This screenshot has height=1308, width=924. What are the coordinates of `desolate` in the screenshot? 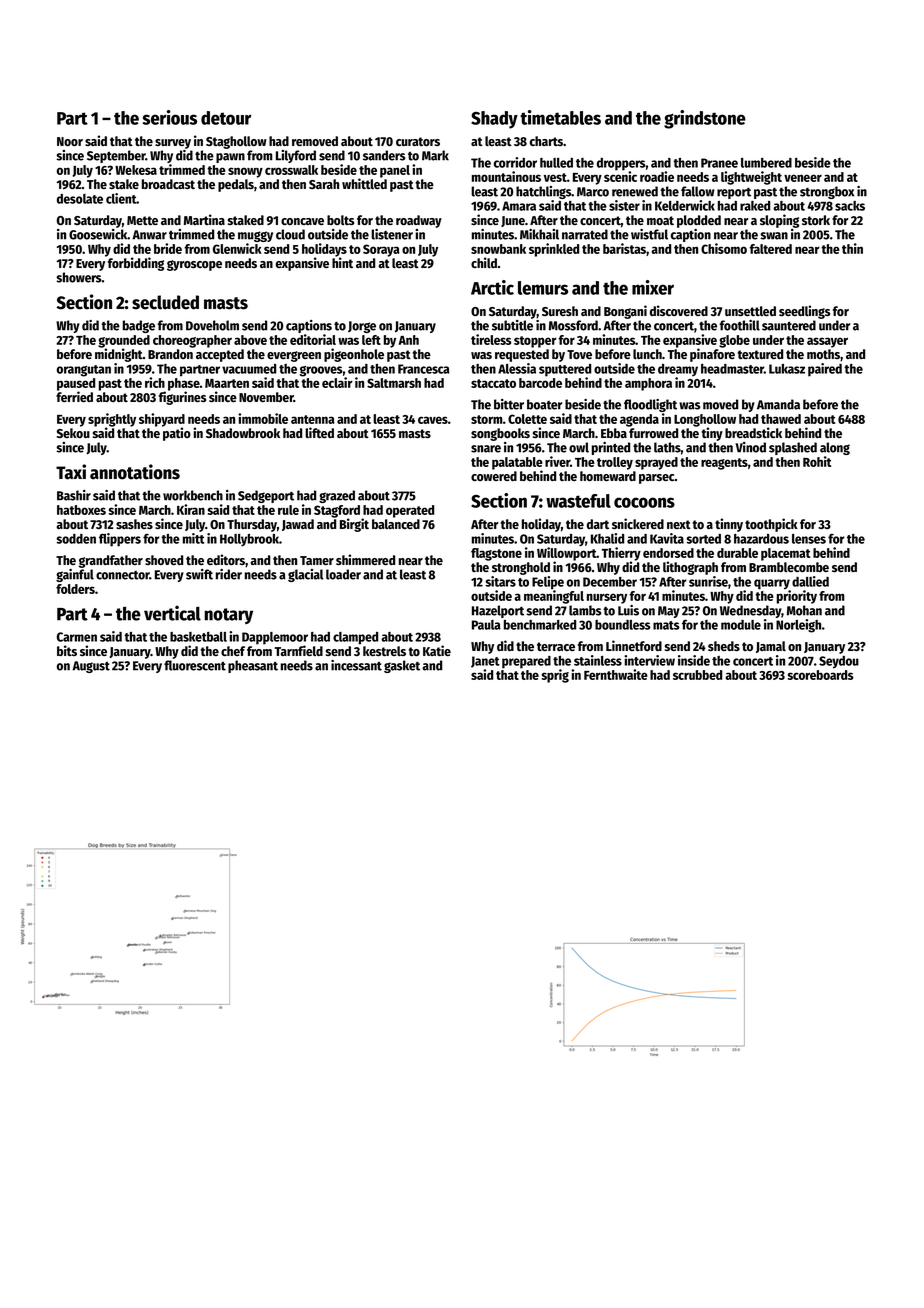 It's located at (80, 199).
